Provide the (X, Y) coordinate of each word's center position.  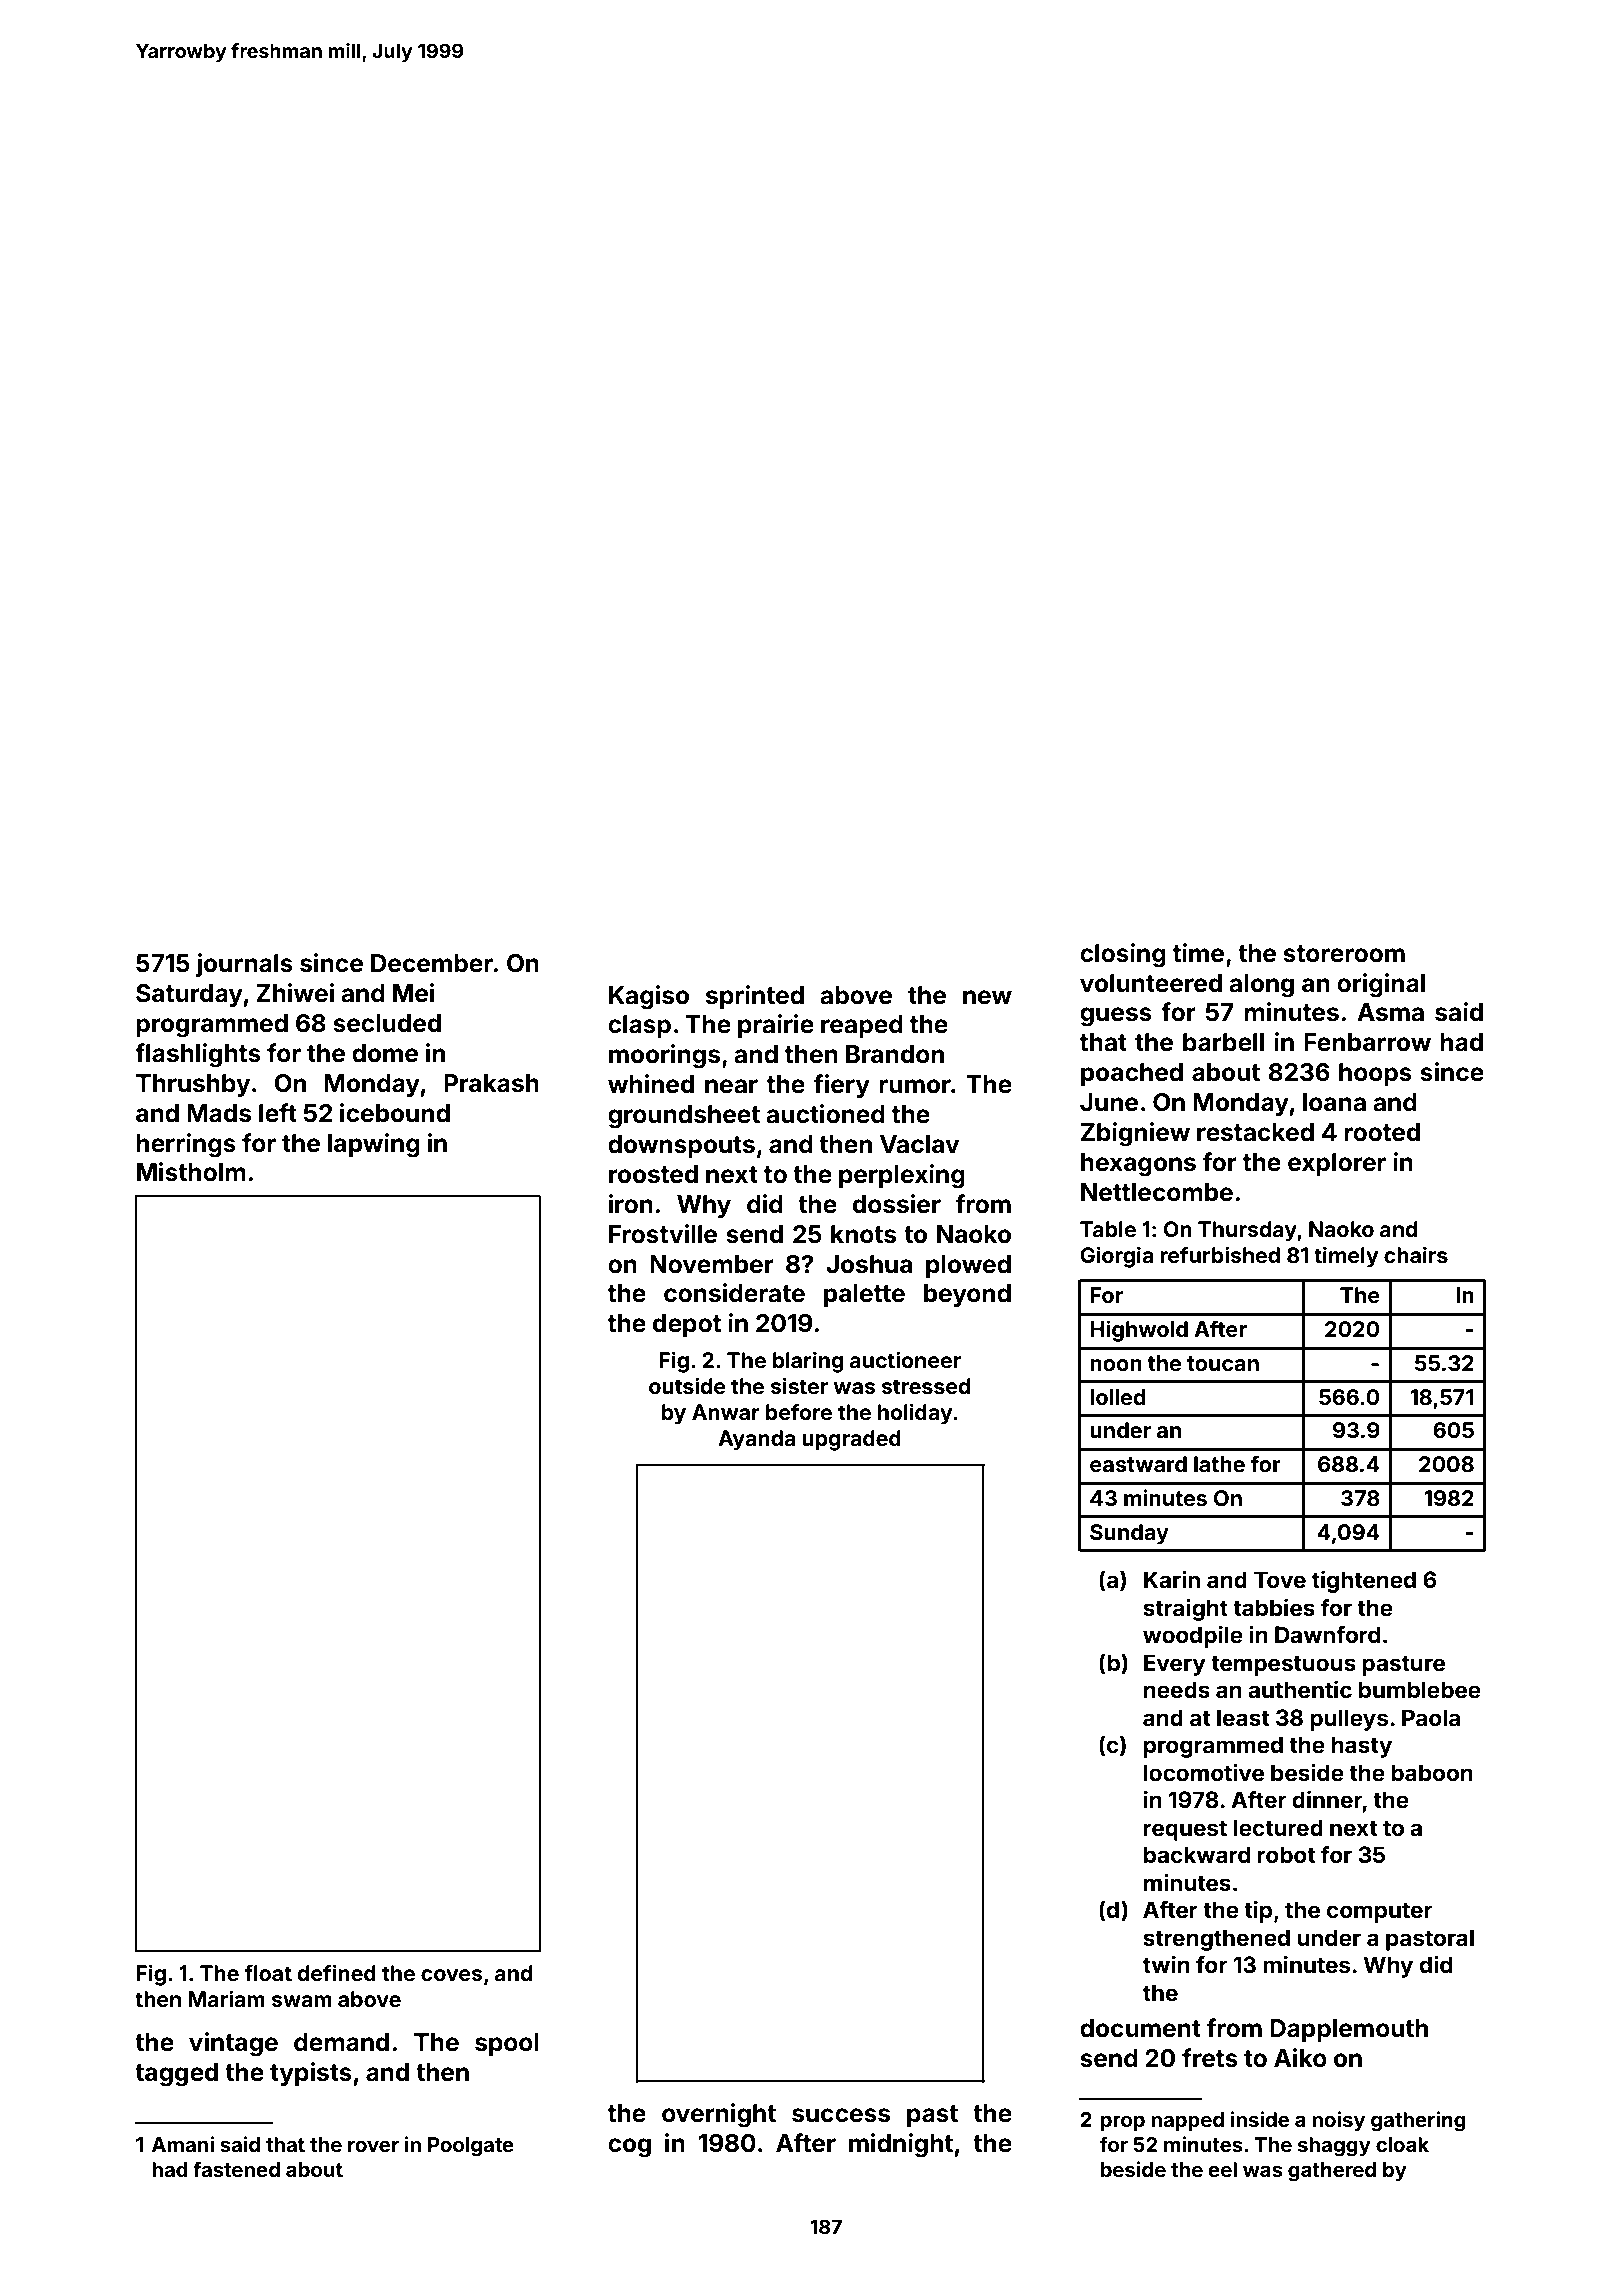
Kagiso (649, 997)
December (432, 963)
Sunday (1129, 1534)
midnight (901, 2145)
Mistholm (191, 1172)
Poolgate (471, 2147)
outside (687, 1385)
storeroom (1344, 954)
